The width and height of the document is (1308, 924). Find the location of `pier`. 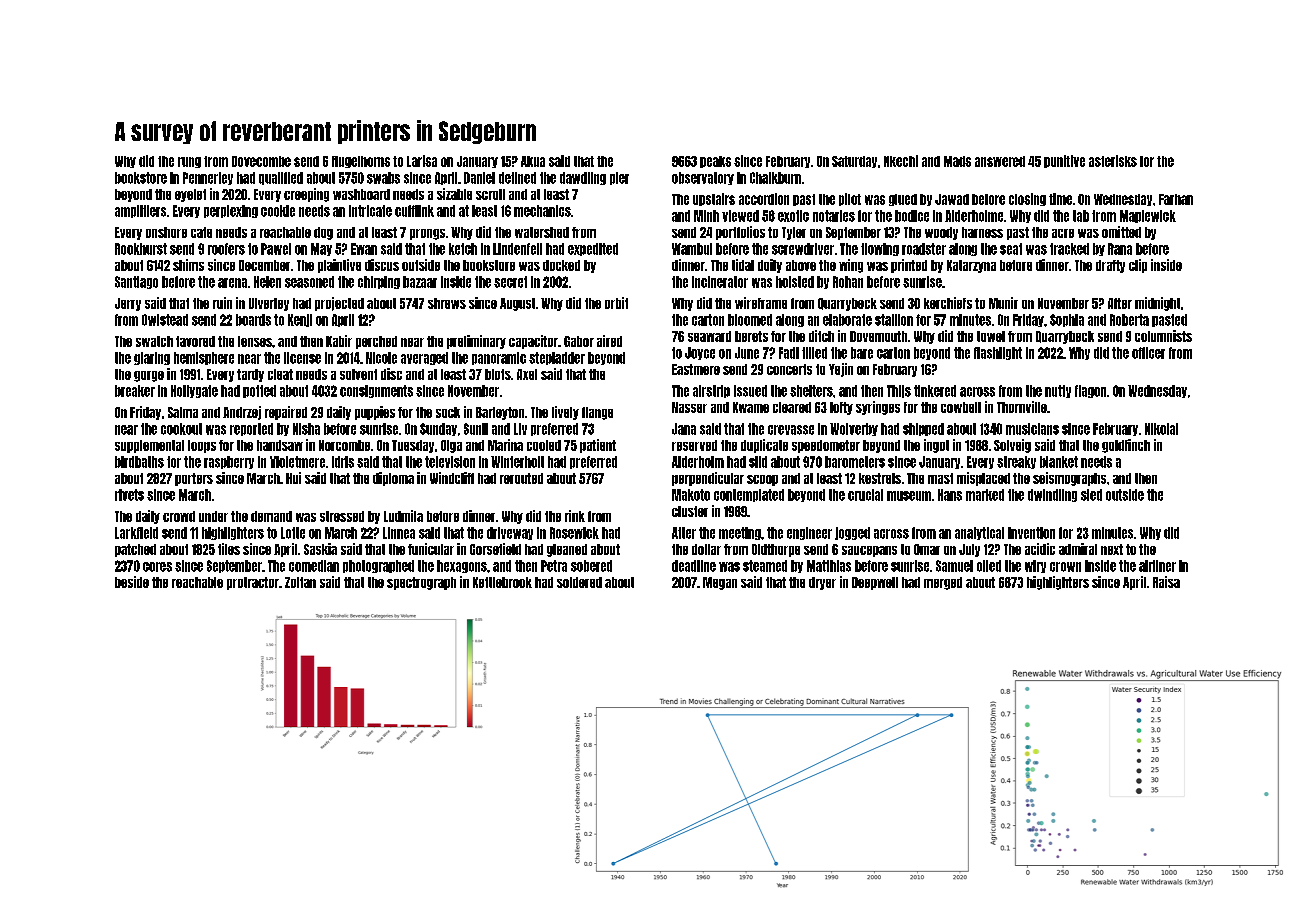

pier is located at coordinates (619, 178).
